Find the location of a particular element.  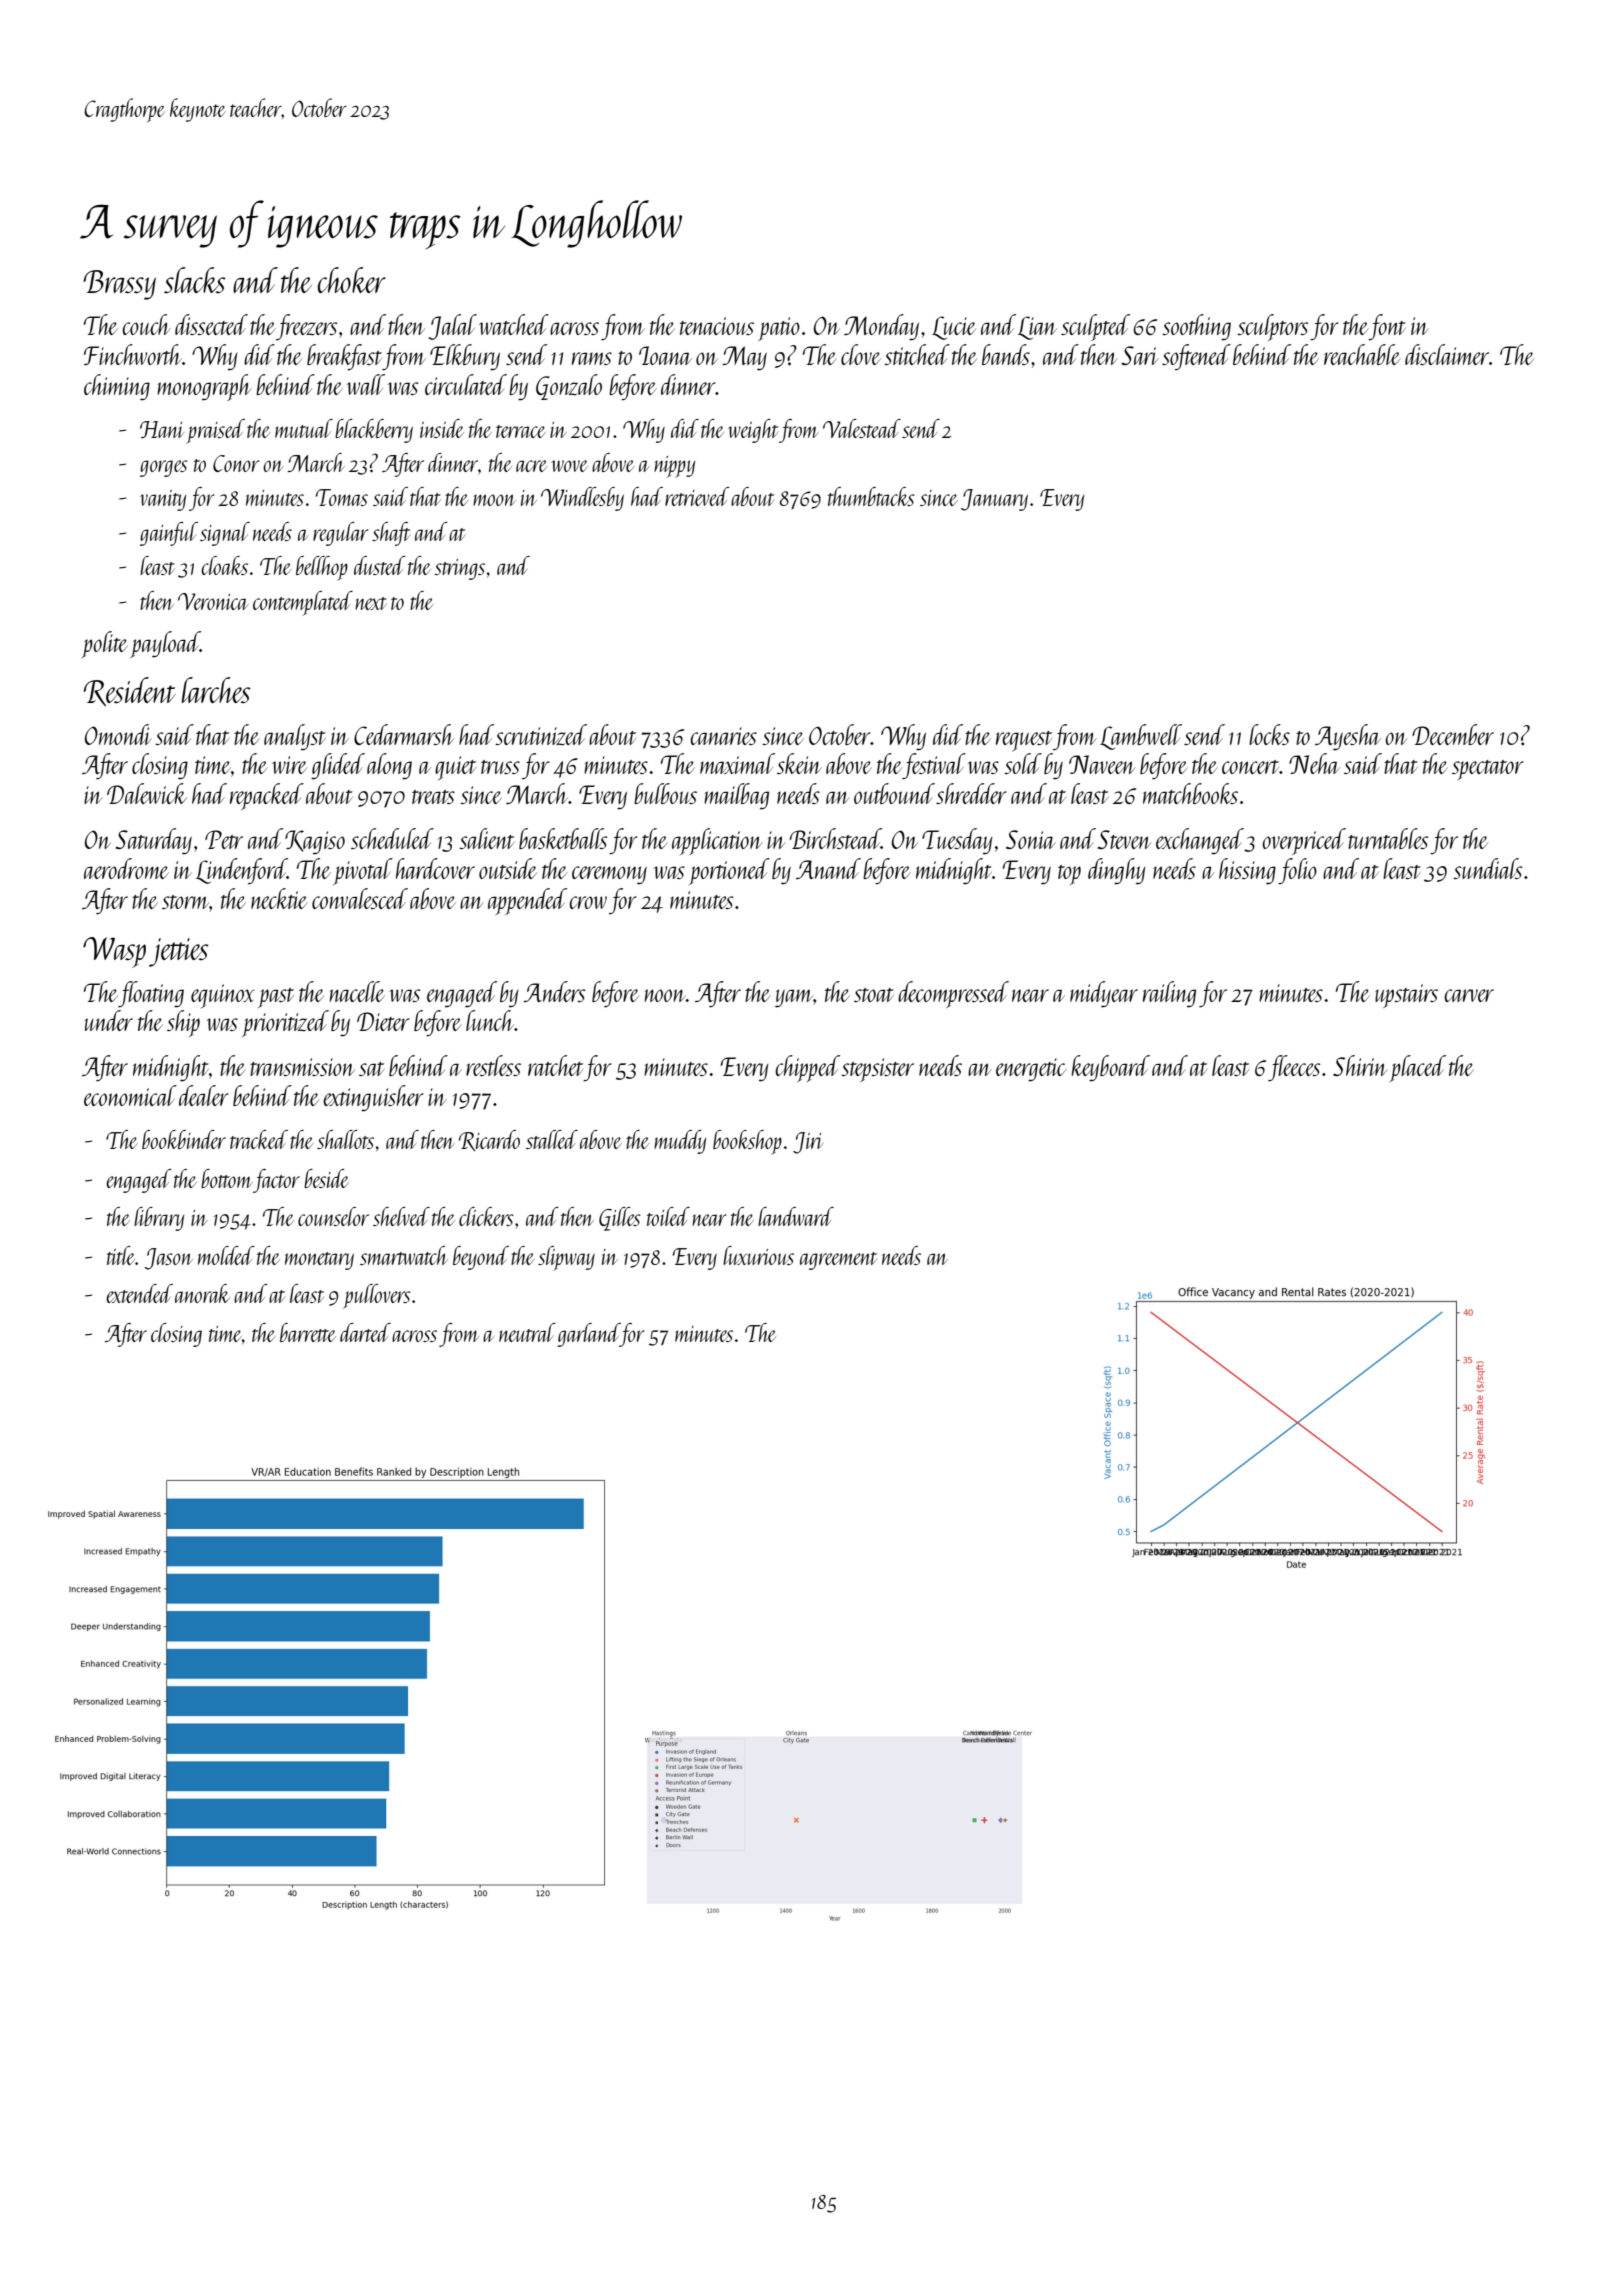

choker is located at coordinates (352, 280).
